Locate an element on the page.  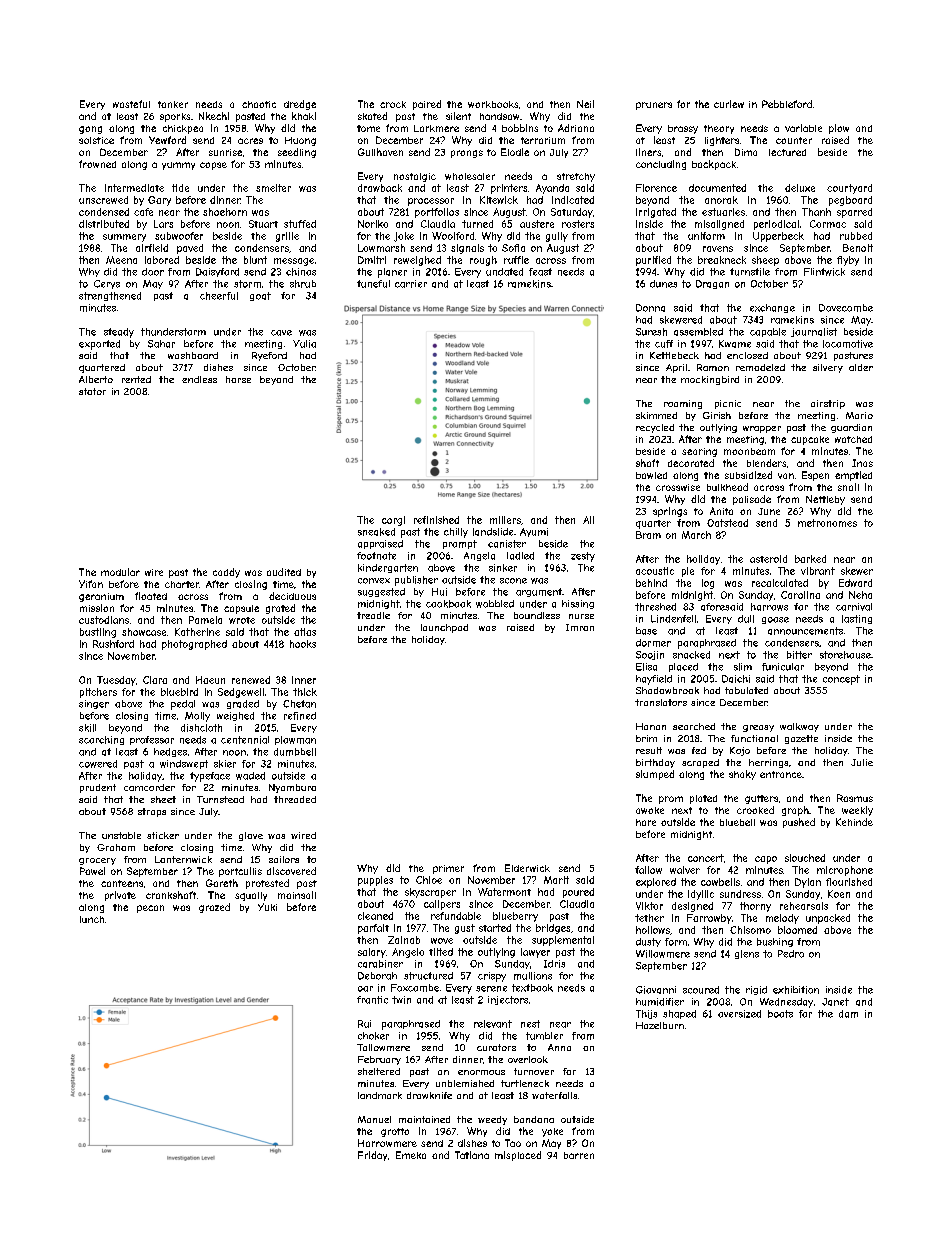
sparred is located at coordinates (854, 213).
